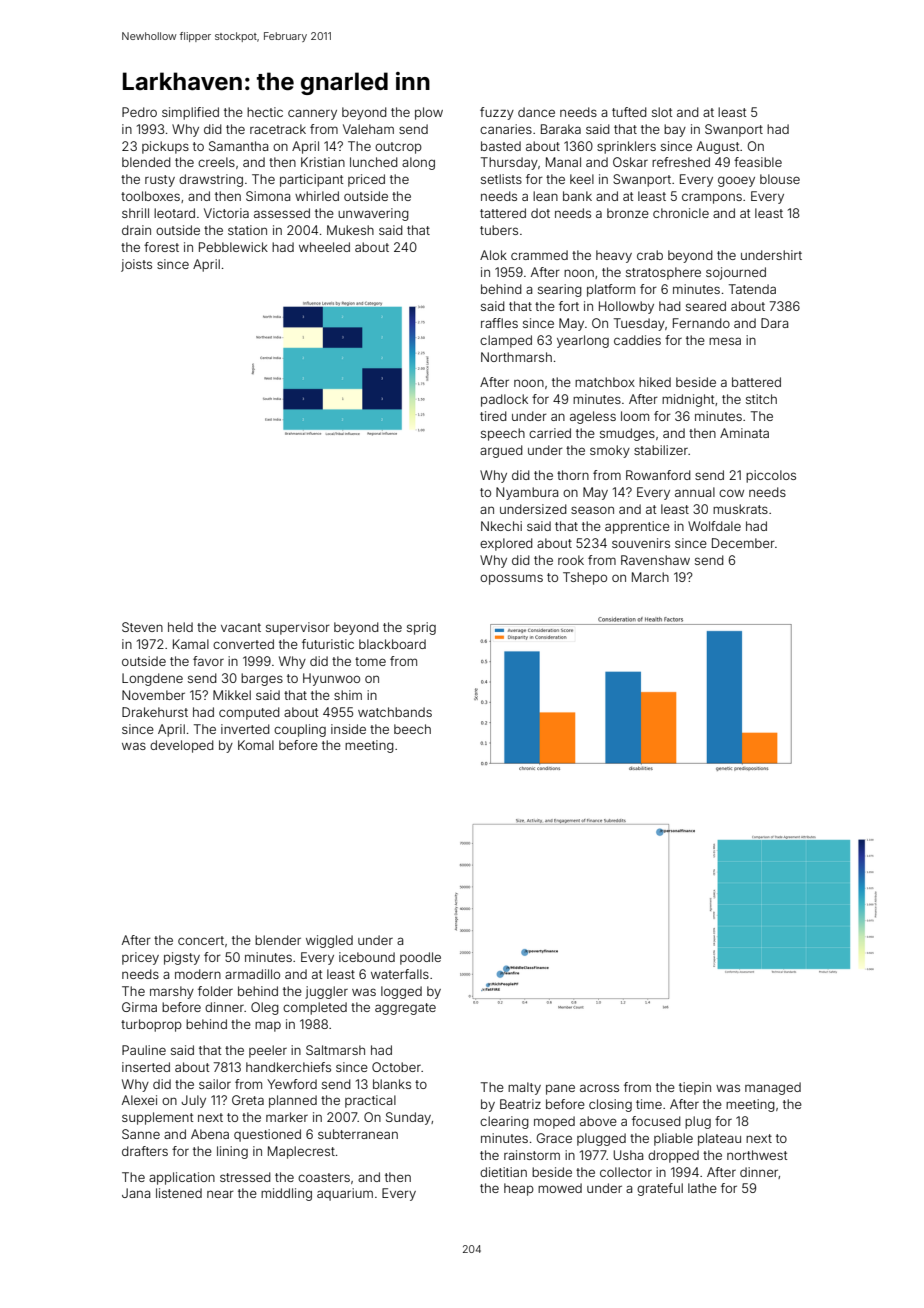 The height and width of the image is (1308, 924). What do you see at coordinates (278, 129) in the image?
I see `racetrack` at bounding box center [278, 129].
